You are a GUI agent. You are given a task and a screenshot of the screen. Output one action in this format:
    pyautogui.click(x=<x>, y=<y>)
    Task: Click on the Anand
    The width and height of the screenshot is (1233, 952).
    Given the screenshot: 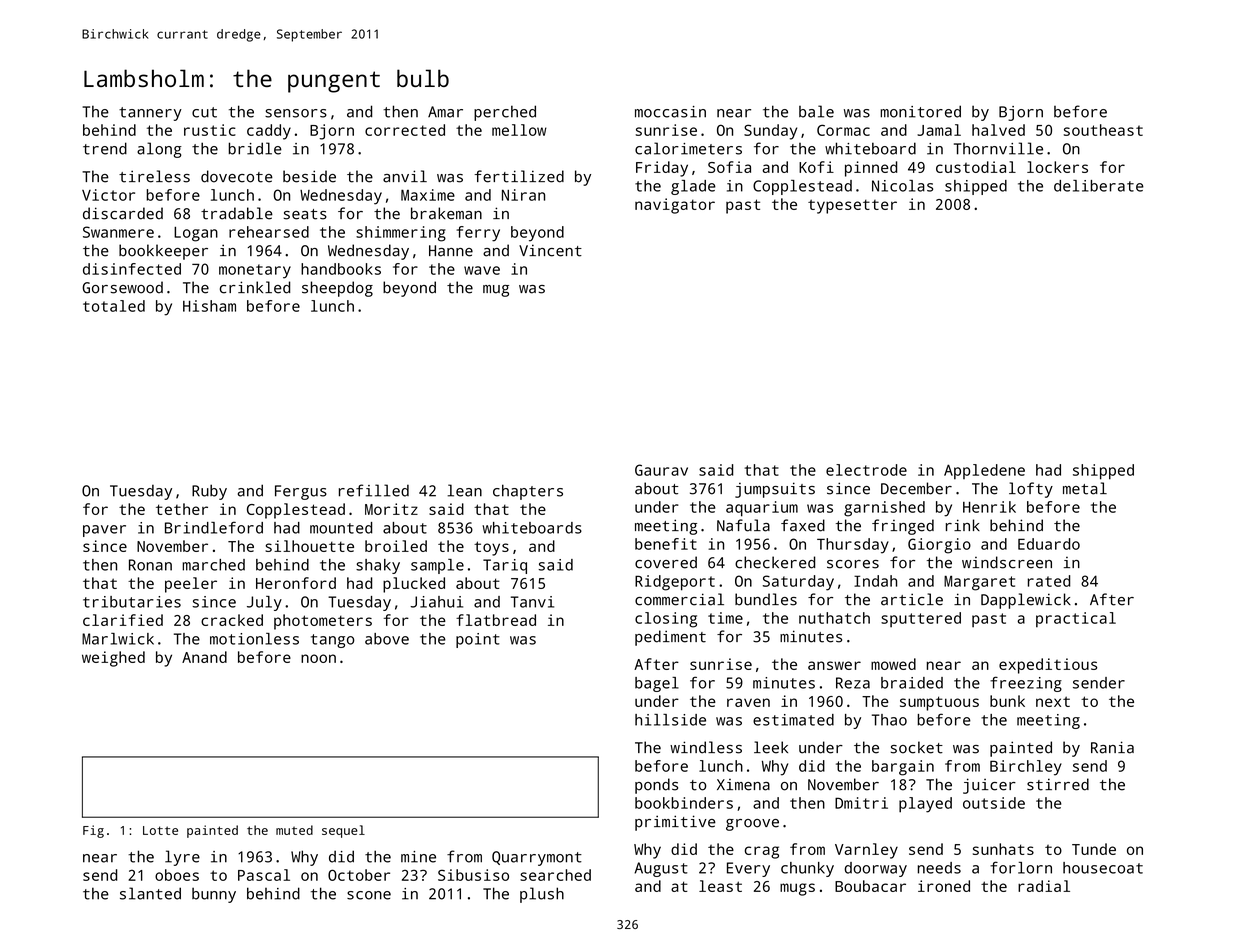 What is the action you would take?
    pyautogui.click(x=204, y=657)
